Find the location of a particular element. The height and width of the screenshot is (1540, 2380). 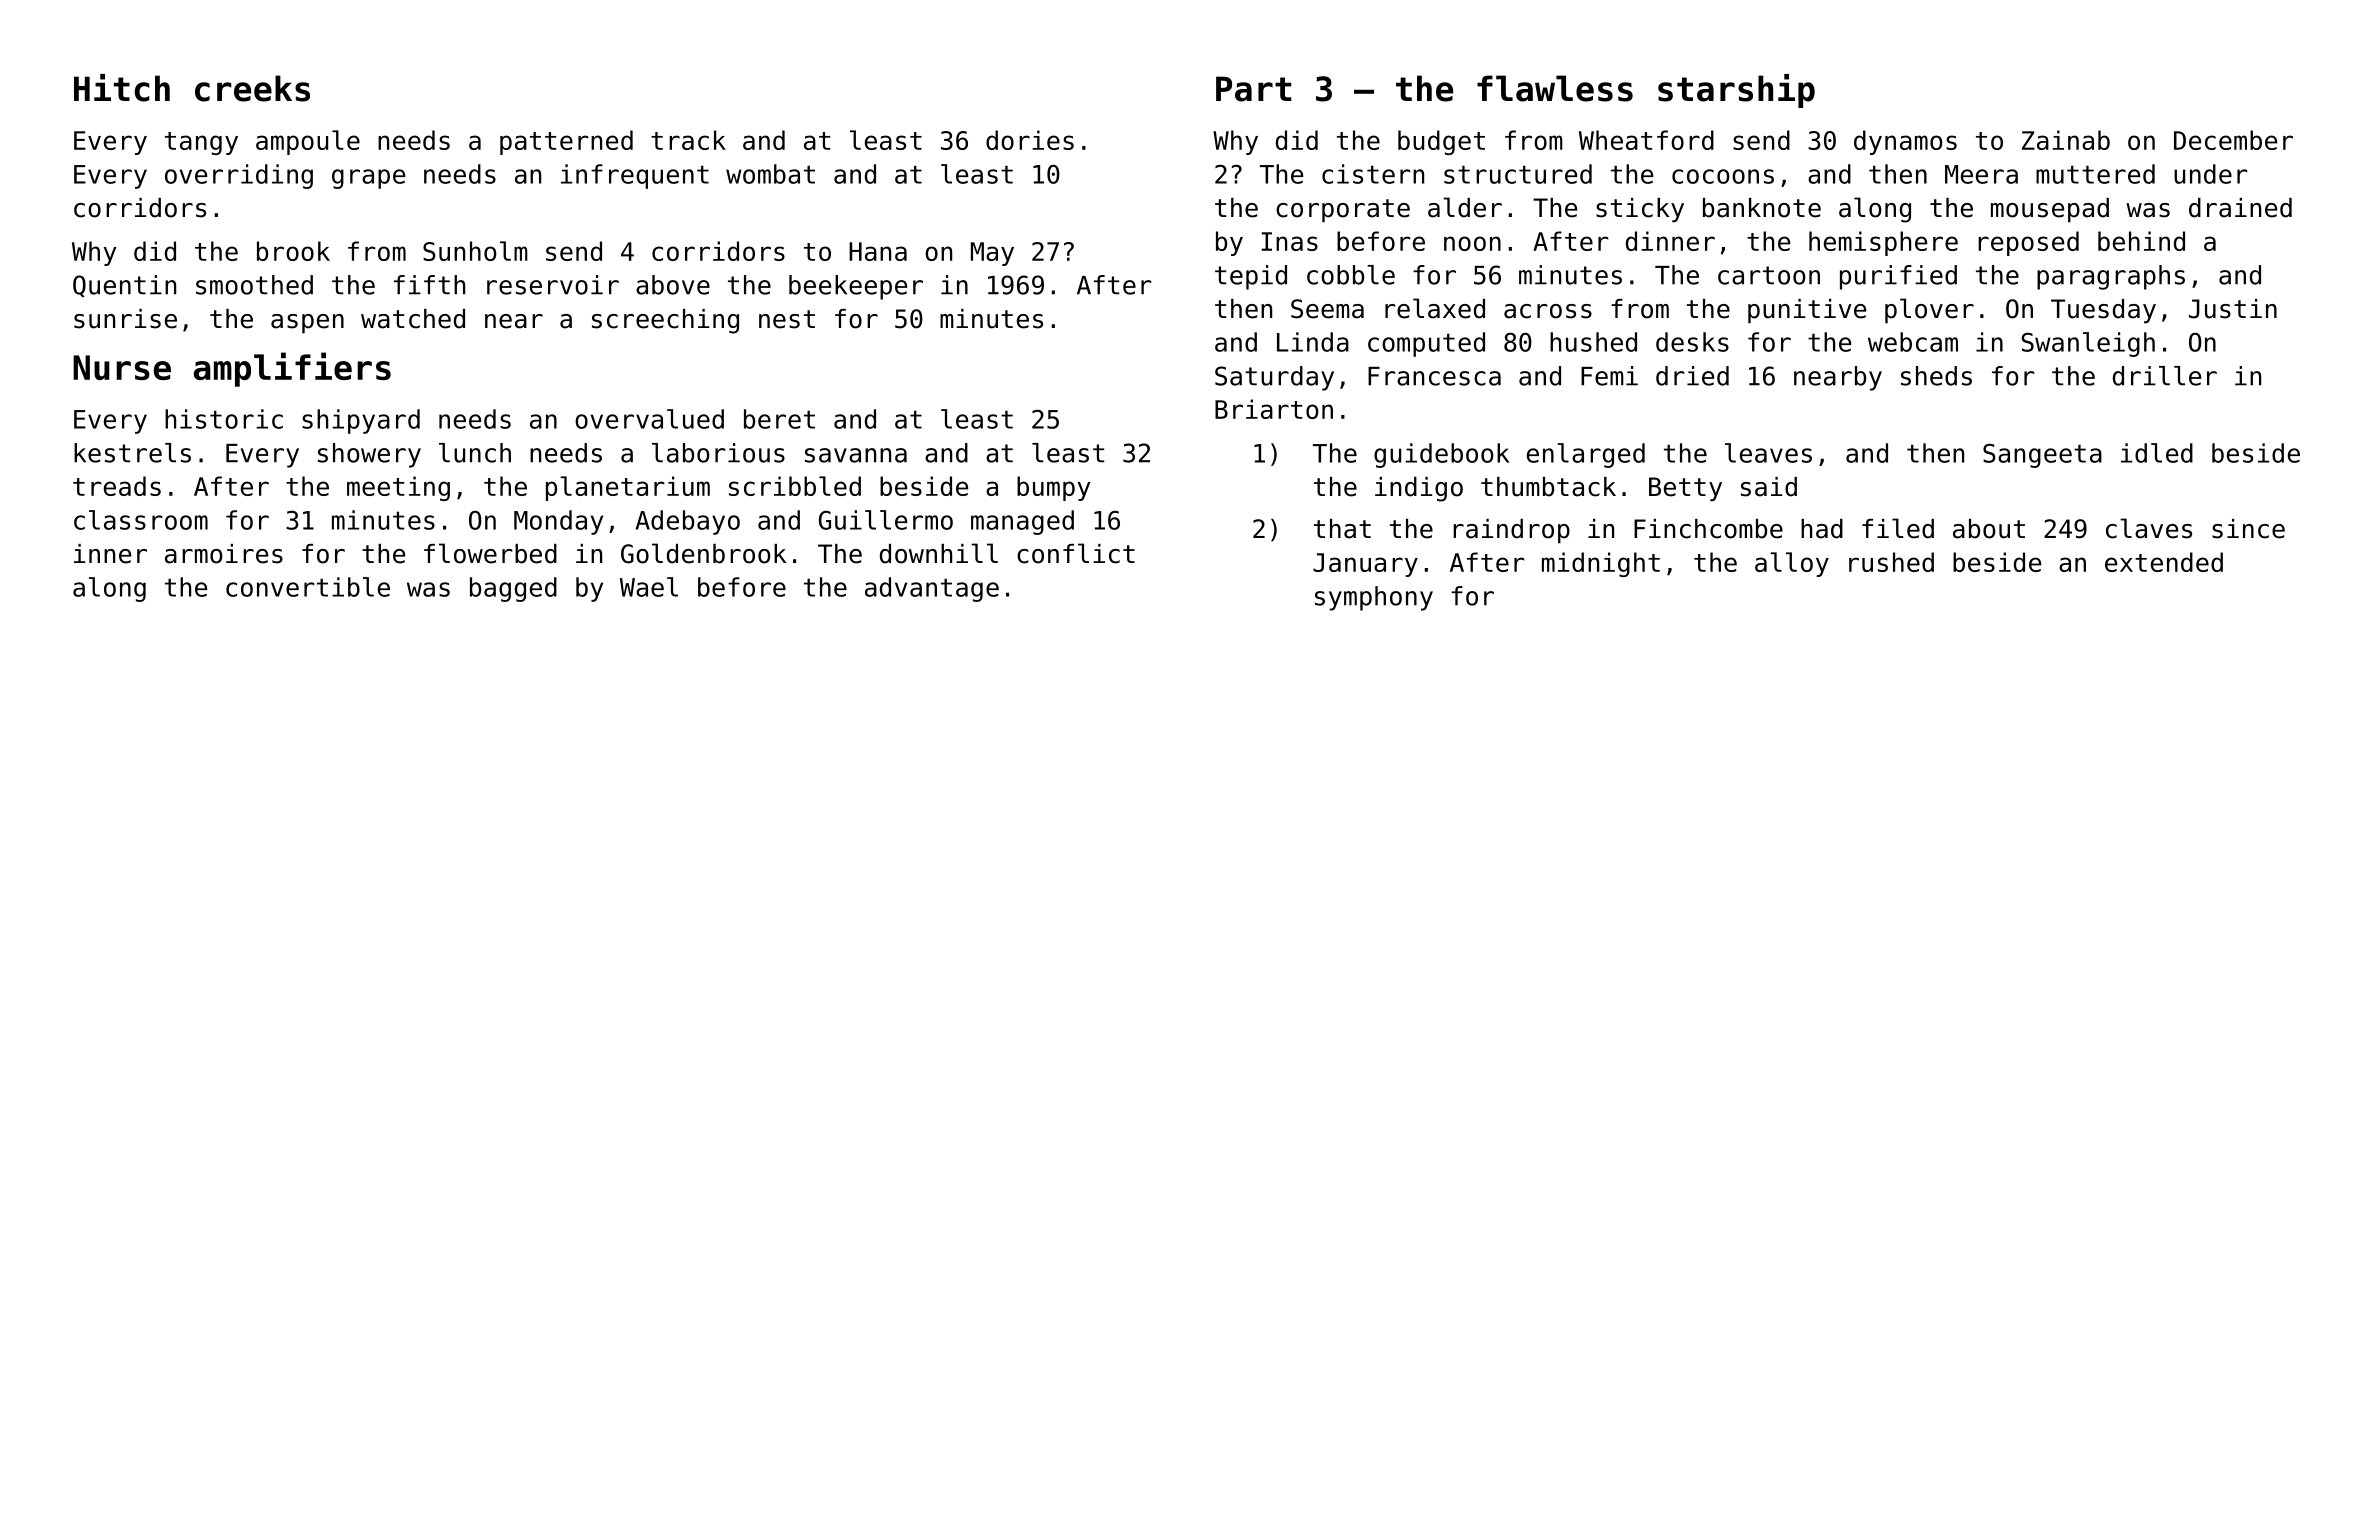

said is located at coordinates (1769, 487).
